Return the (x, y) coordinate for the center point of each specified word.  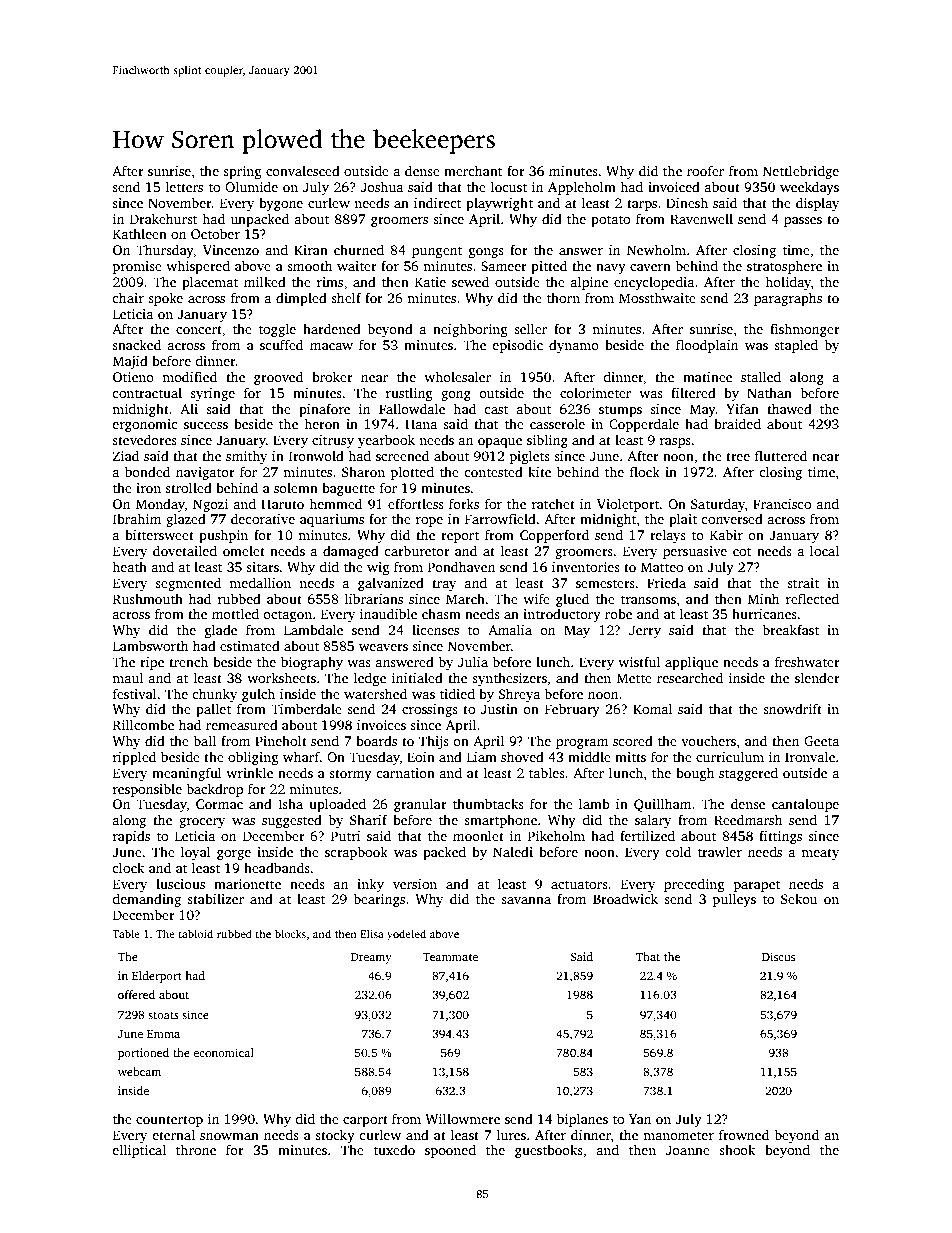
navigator (205, 473)
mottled (235, 613)
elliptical (139, 1151)
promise (137, 267)
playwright (499, 204)
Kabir (726, 534)
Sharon (363, 471)
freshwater (807, 661)
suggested (292, 821)
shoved (522, 756)
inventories (586, 567)
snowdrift (792, 708)
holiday (788, 283)
